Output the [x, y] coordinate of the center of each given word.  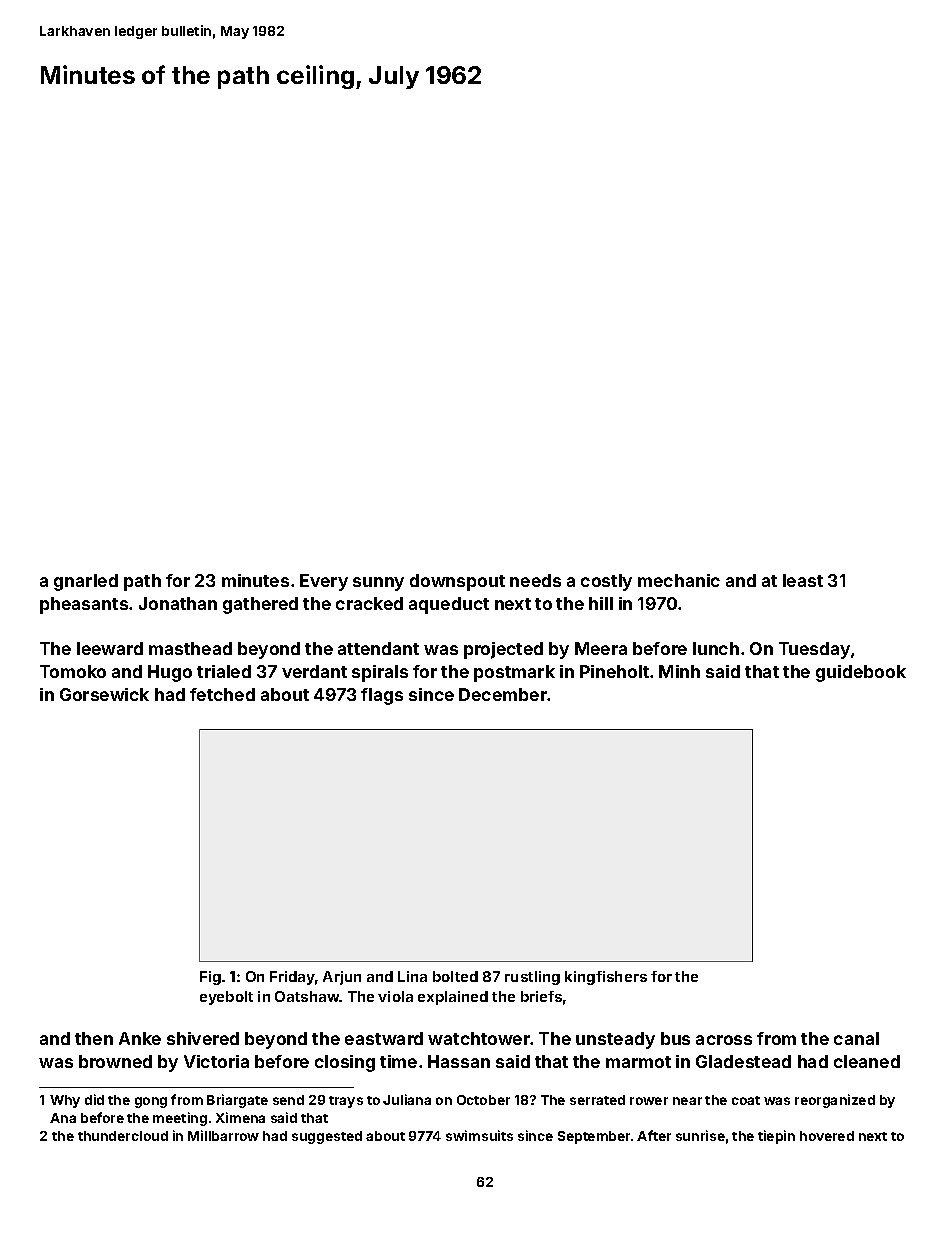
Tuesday [814, 650]
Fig [210, 978]
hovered [827, 1136]
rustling [532, 978]
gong [151, 1102]
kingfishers [606, 978]
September [594, 1137]
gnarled [86, 582]
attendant [378, 648]
